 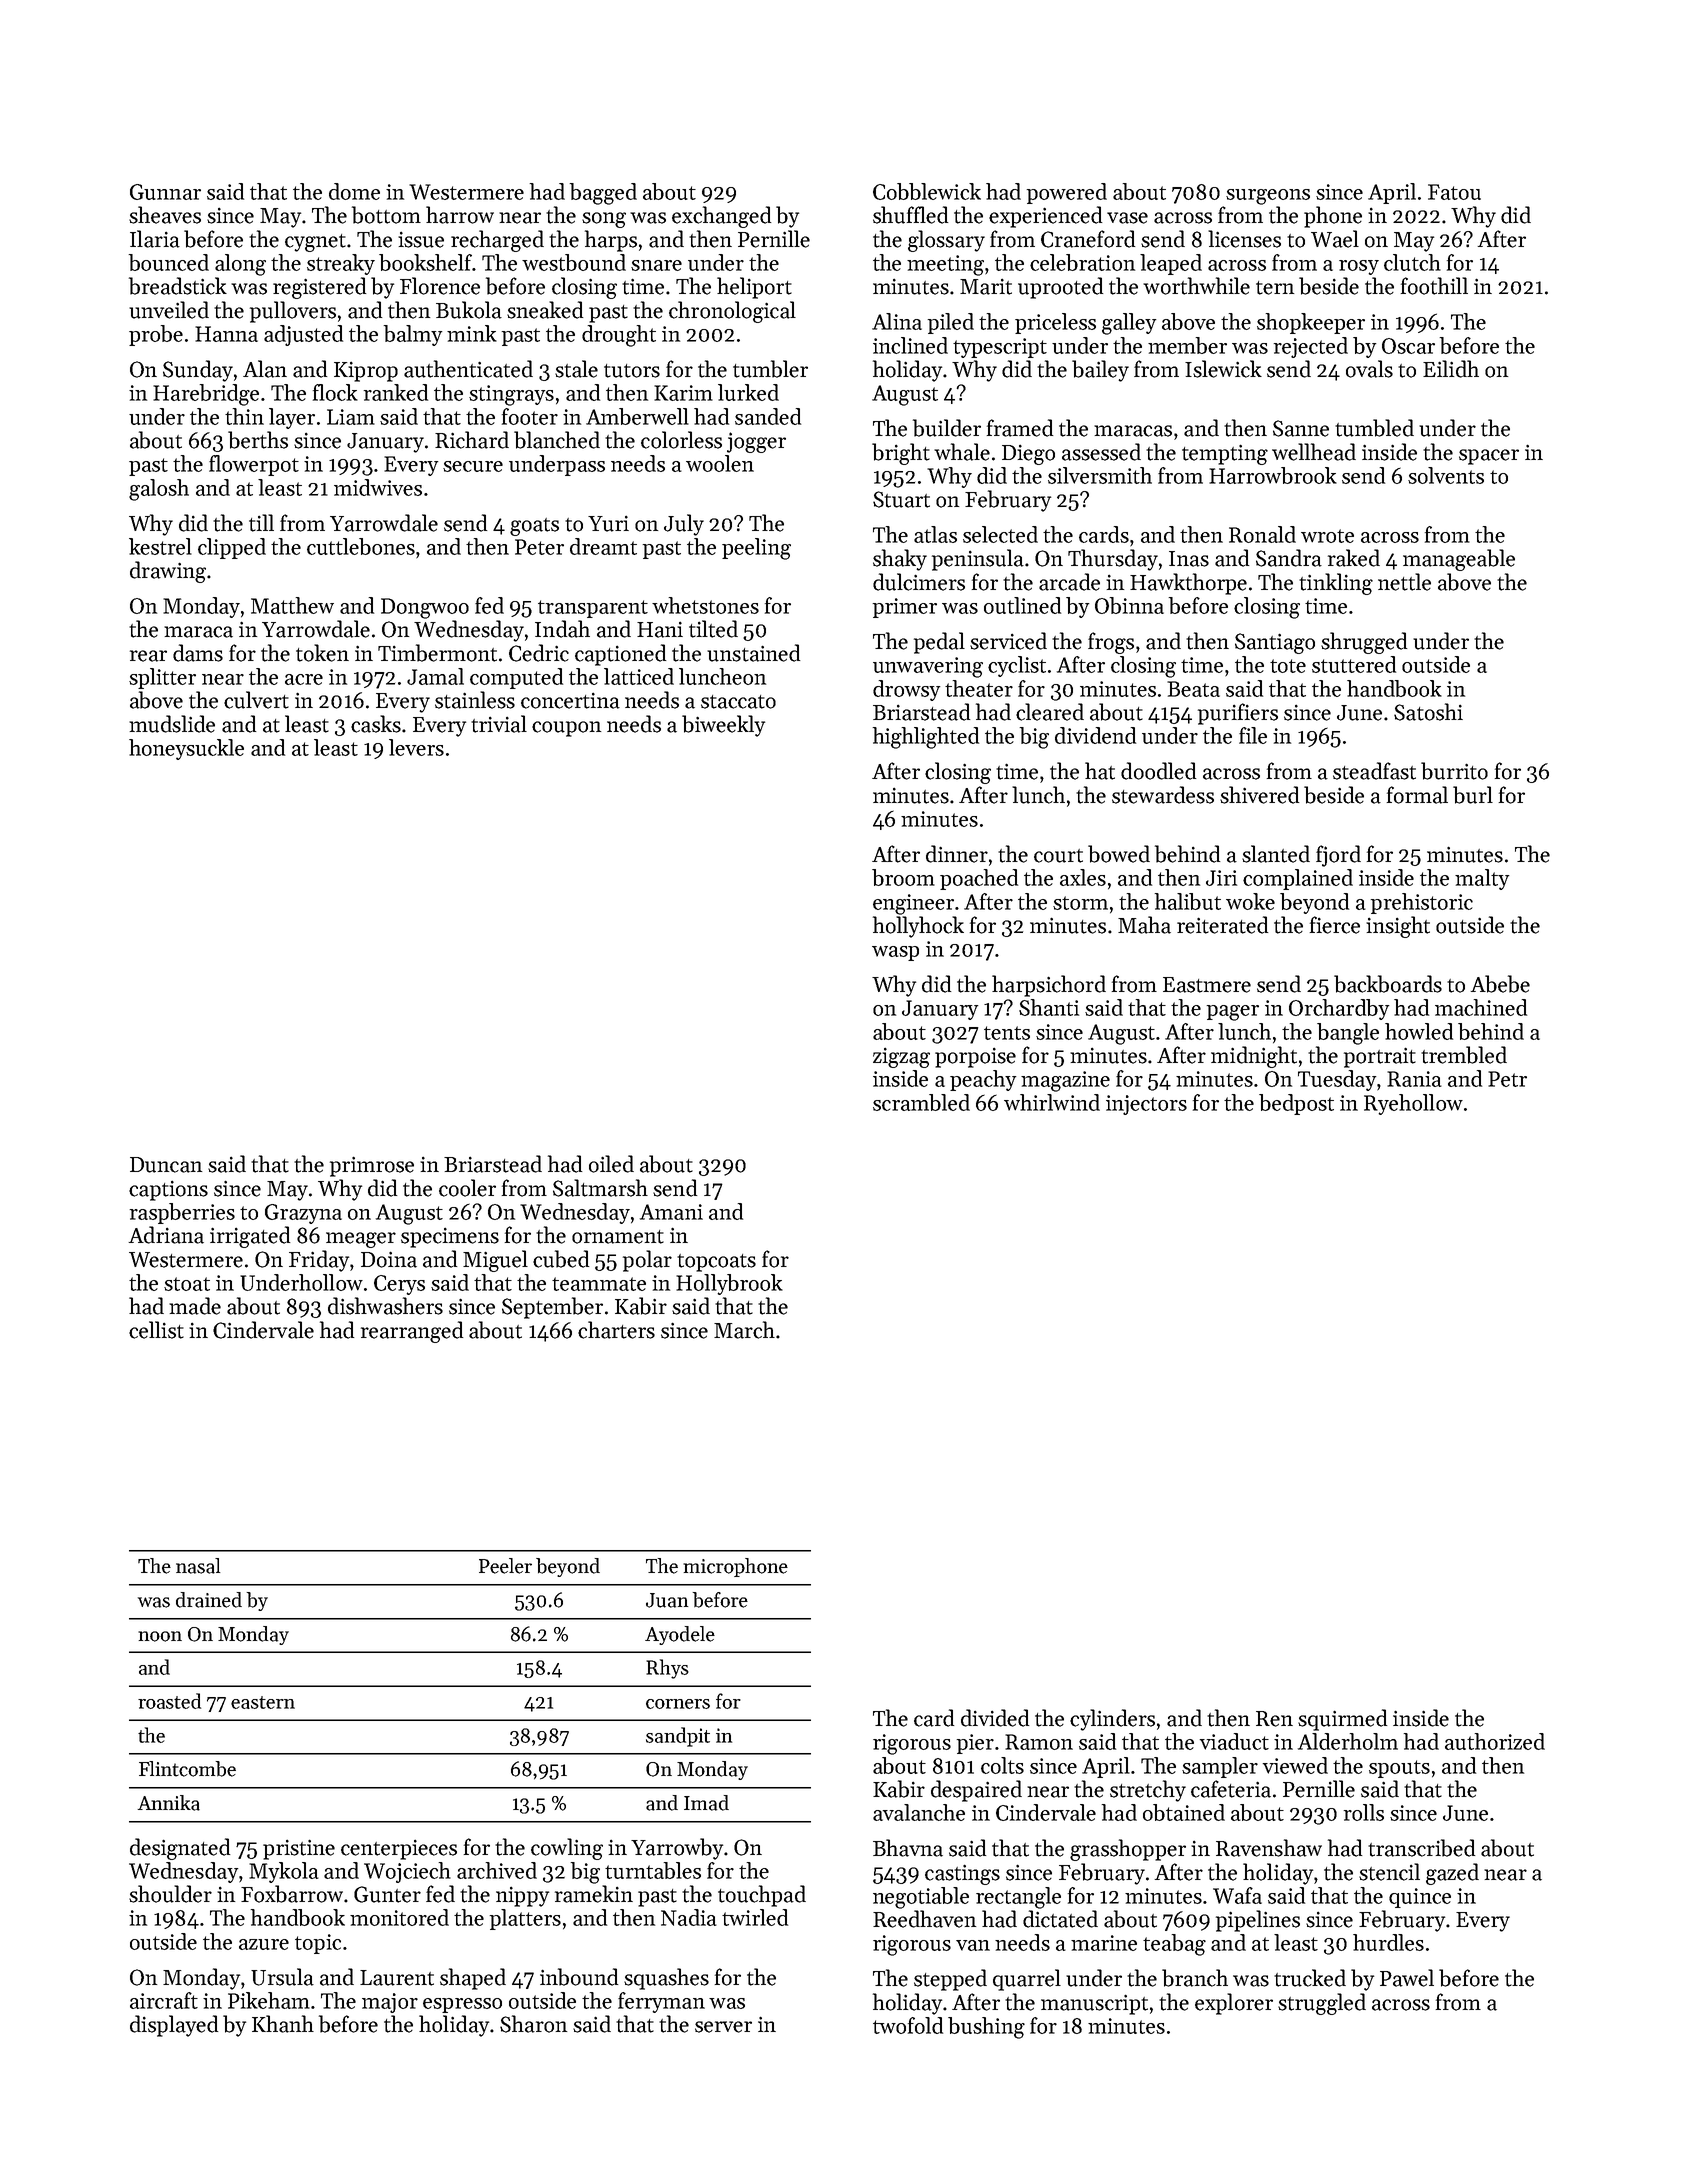 I want to click on Satoshi, so click(x=1428, y=712).
